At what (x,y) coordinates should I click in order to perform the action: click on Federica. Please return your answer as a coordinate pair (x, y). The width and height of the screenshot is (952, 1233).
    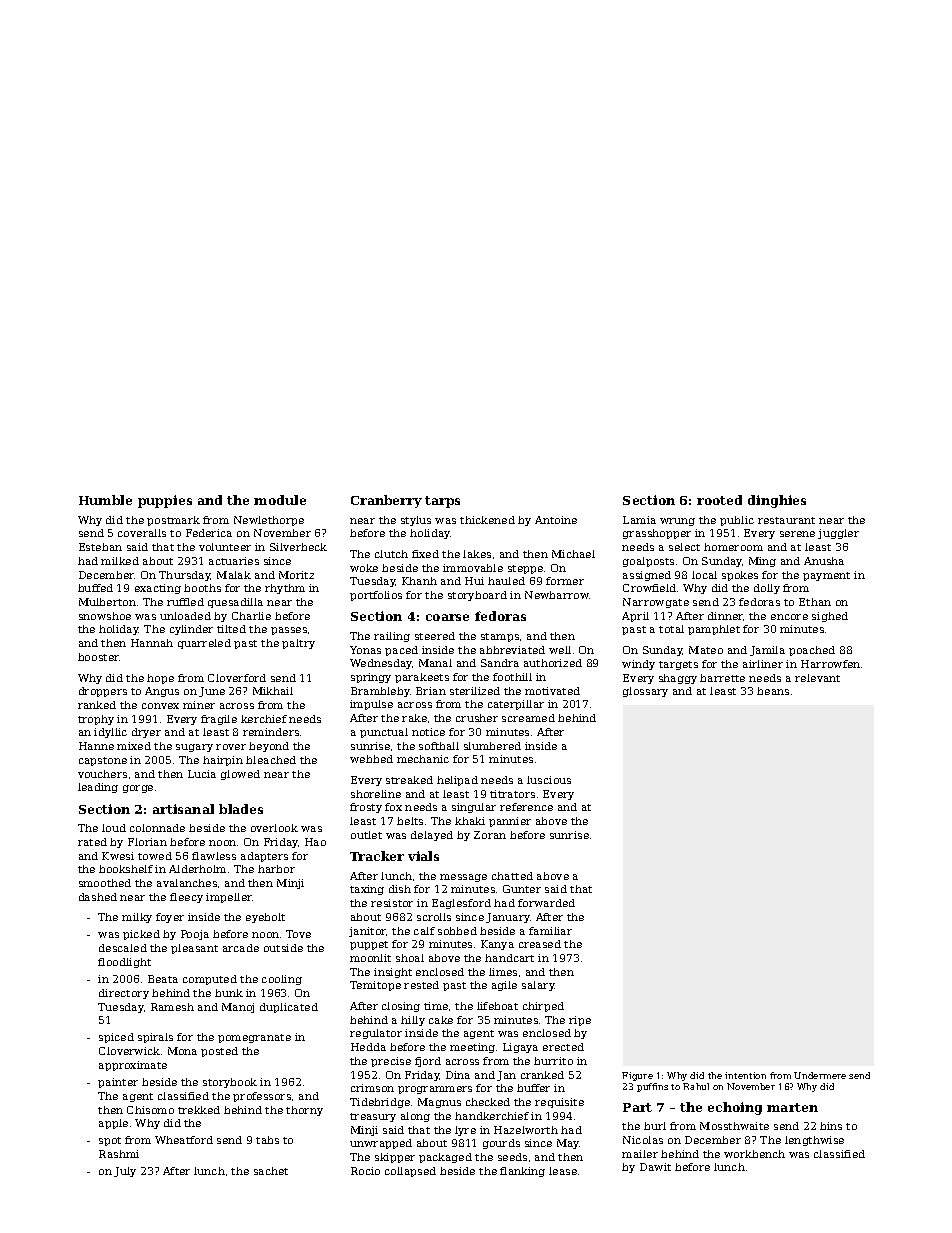
    Looking at the image, I should click on (209, 533).
